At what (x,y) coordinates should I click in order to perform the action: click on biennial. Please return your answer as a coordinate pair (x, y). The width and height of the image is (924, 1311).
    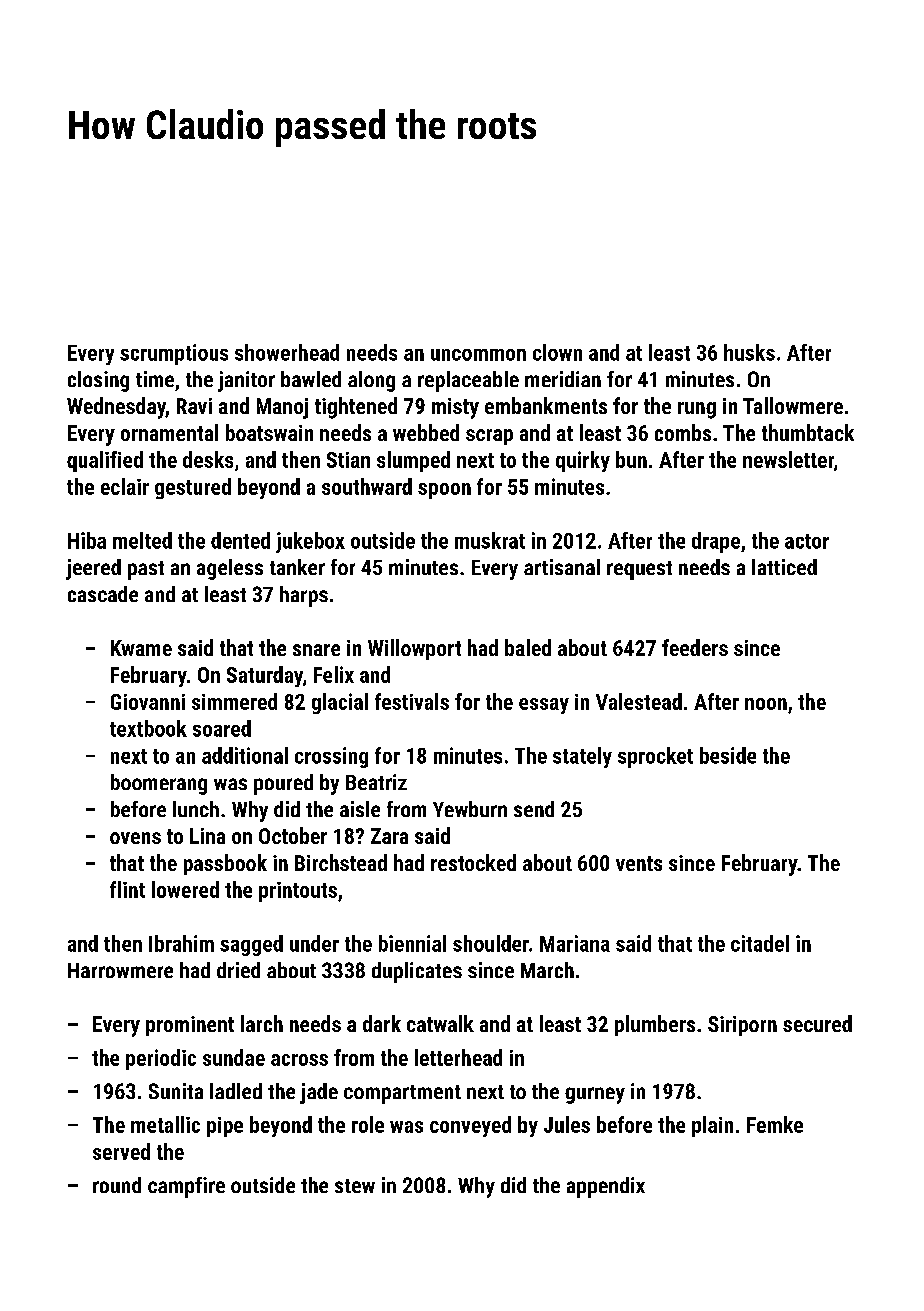
    Looking at the image, I should click on (412, 943).
